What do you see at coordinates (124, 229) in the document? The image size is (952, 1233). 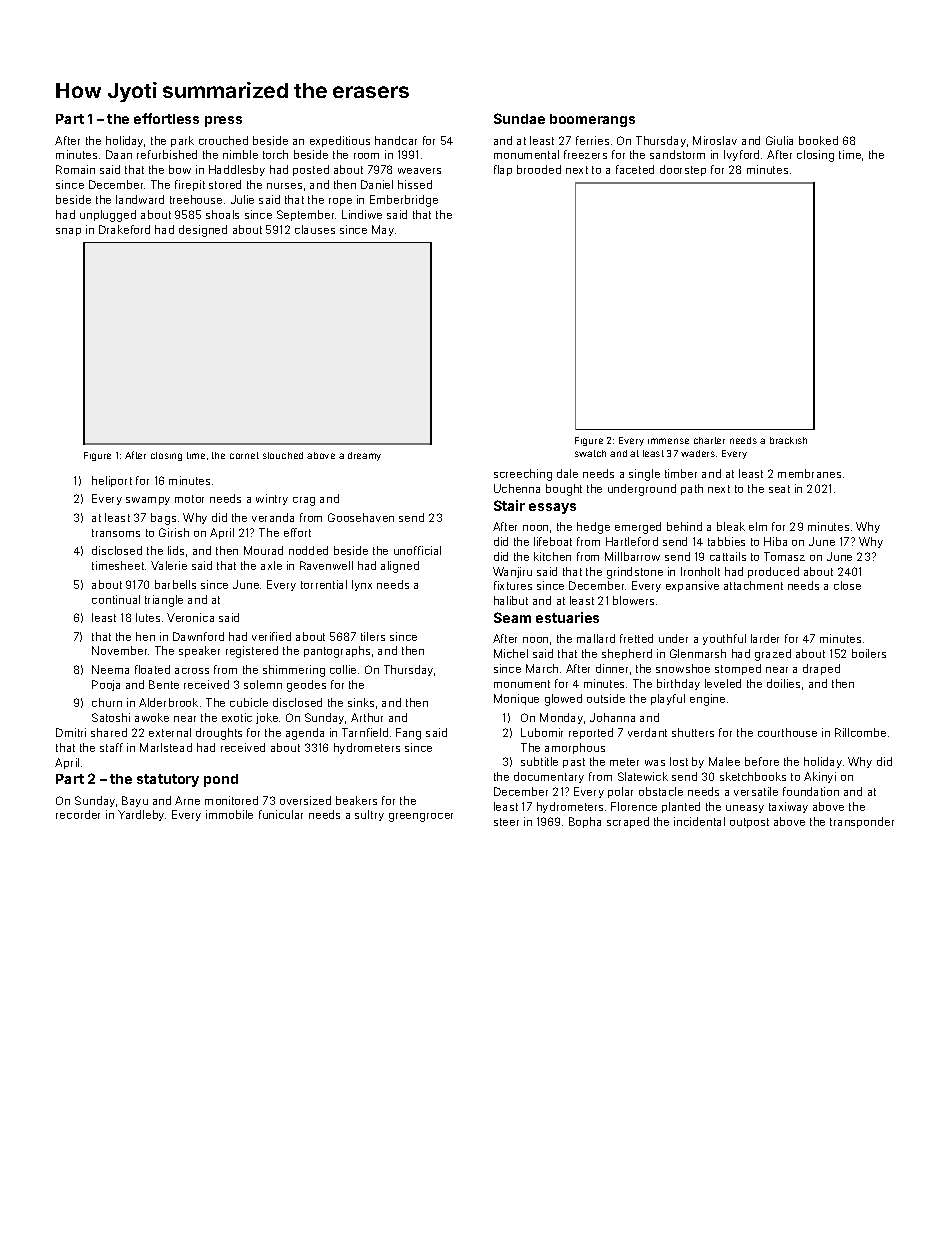 I see `Drakeford` at bounding box center [124, 229].
